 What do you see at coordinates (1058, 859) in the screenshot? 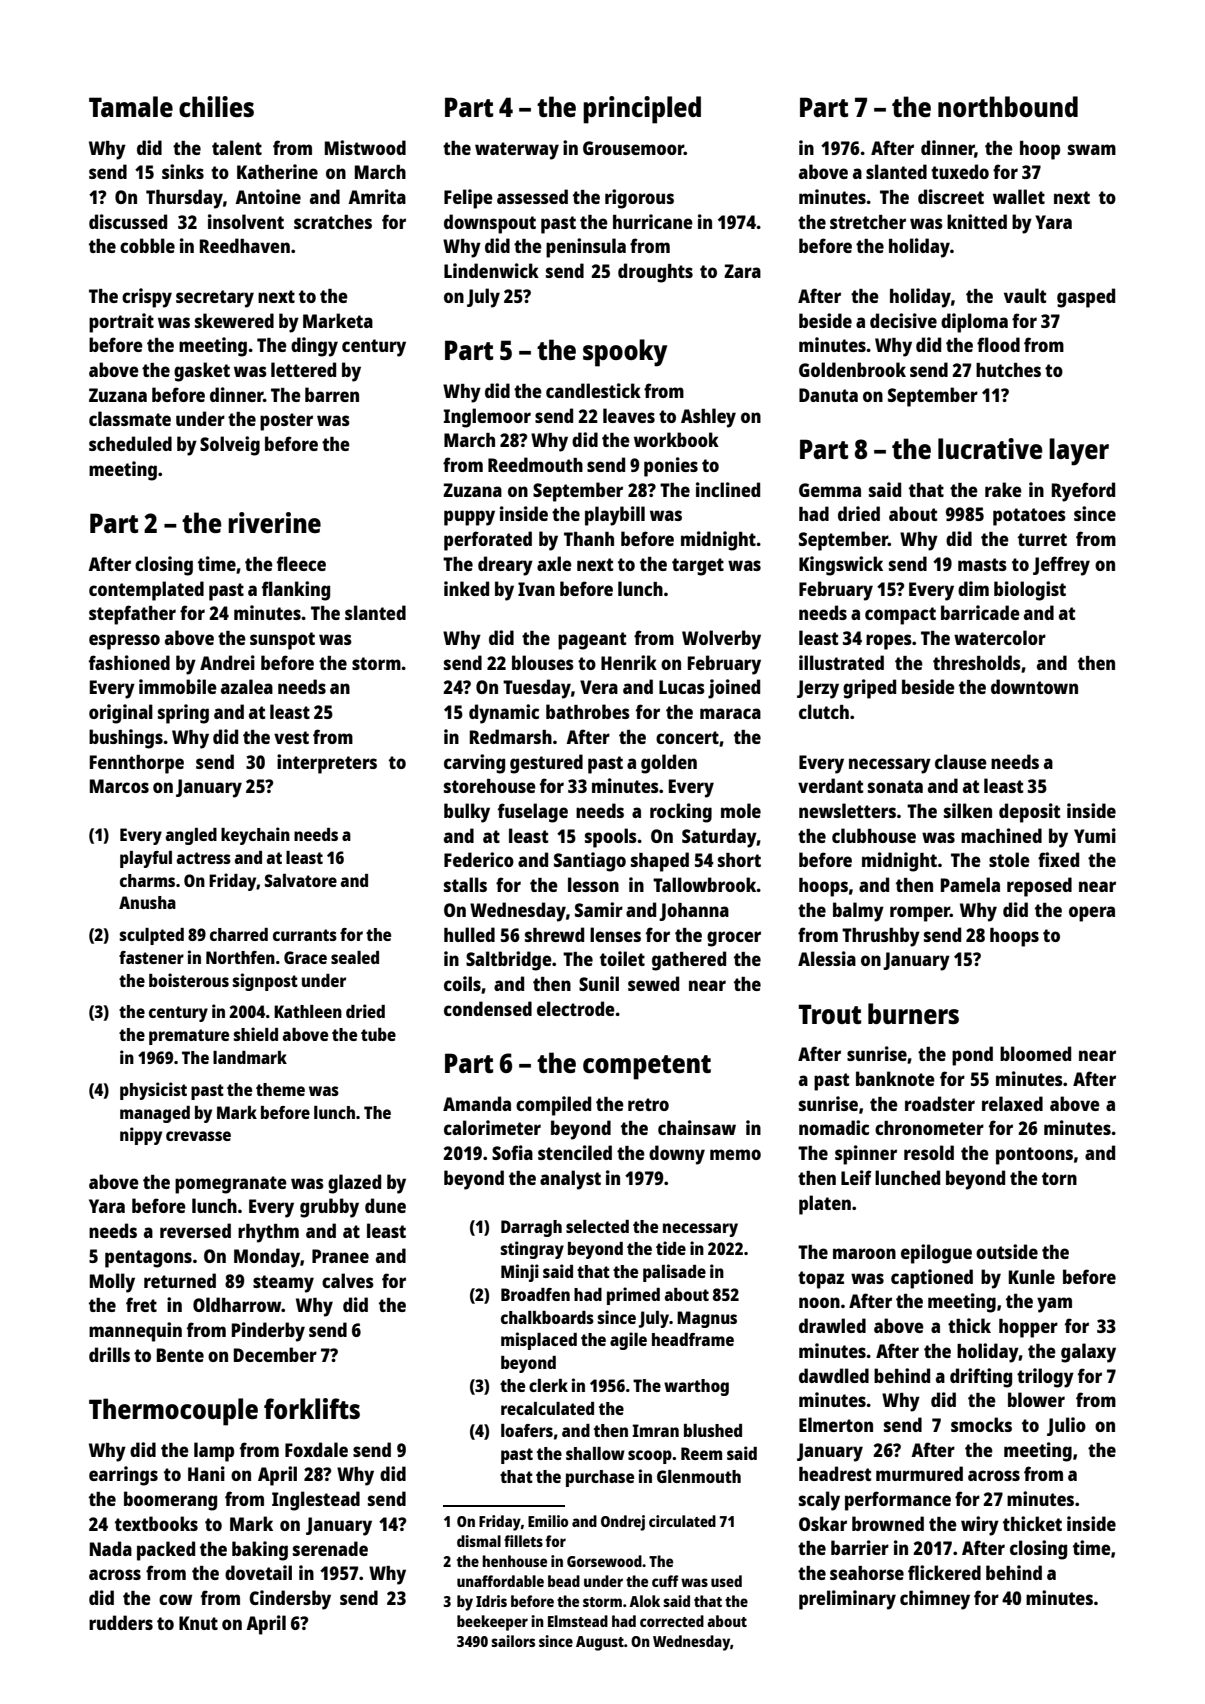
I see `fixed` at bounding box center [1058, 859].
